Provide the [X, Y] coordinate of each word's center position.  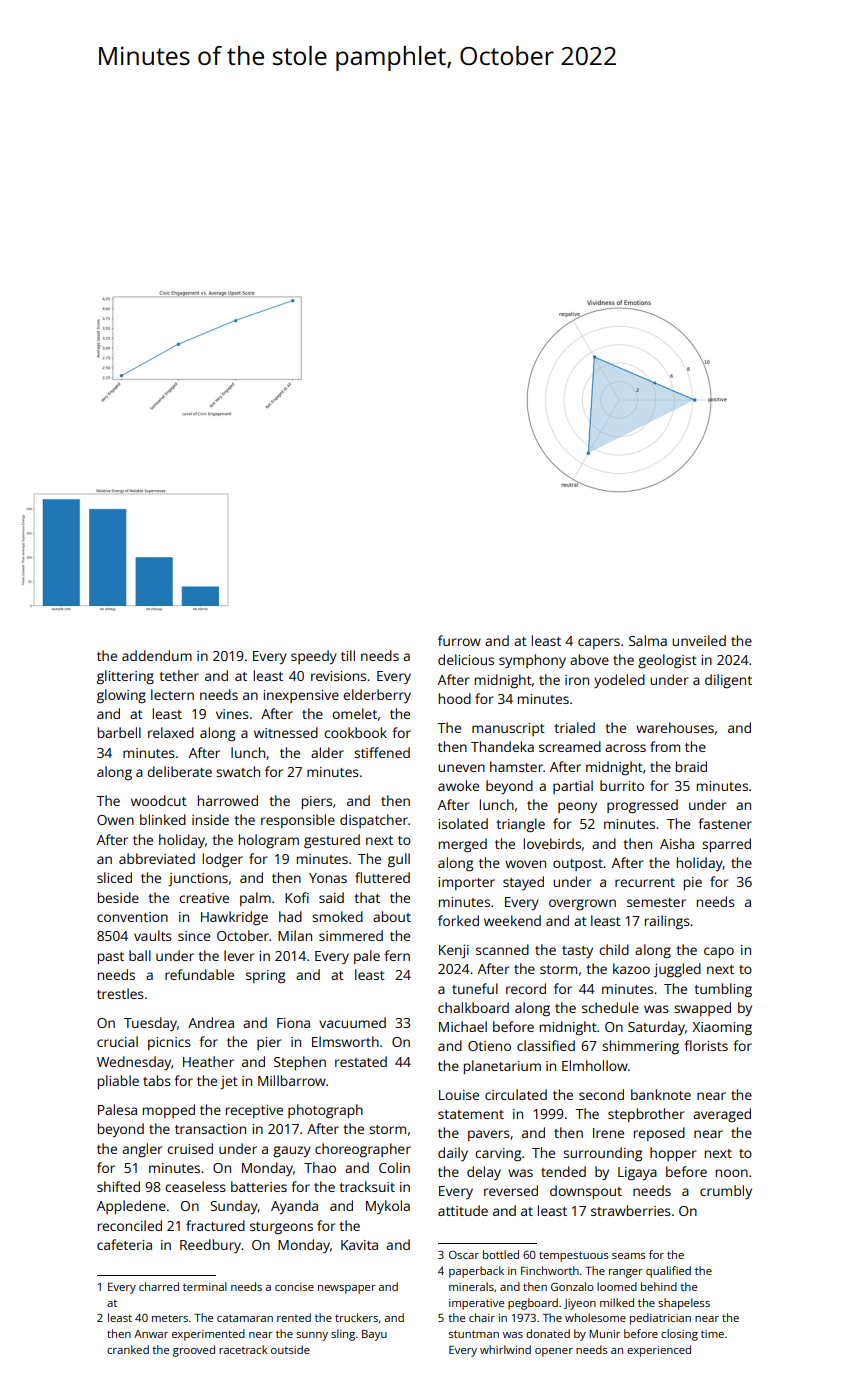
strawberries [631, 1210]
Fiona [293, 1023]
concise [294, 1287]
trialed [574, 727]
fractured [215, 1225]
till [348, 655]
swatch [238, 771]
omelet [354, 713]
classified [546, 1045]
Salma [648, 640]
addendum [157, 655]
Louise [459, 1095]
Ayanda [294, 1207]
